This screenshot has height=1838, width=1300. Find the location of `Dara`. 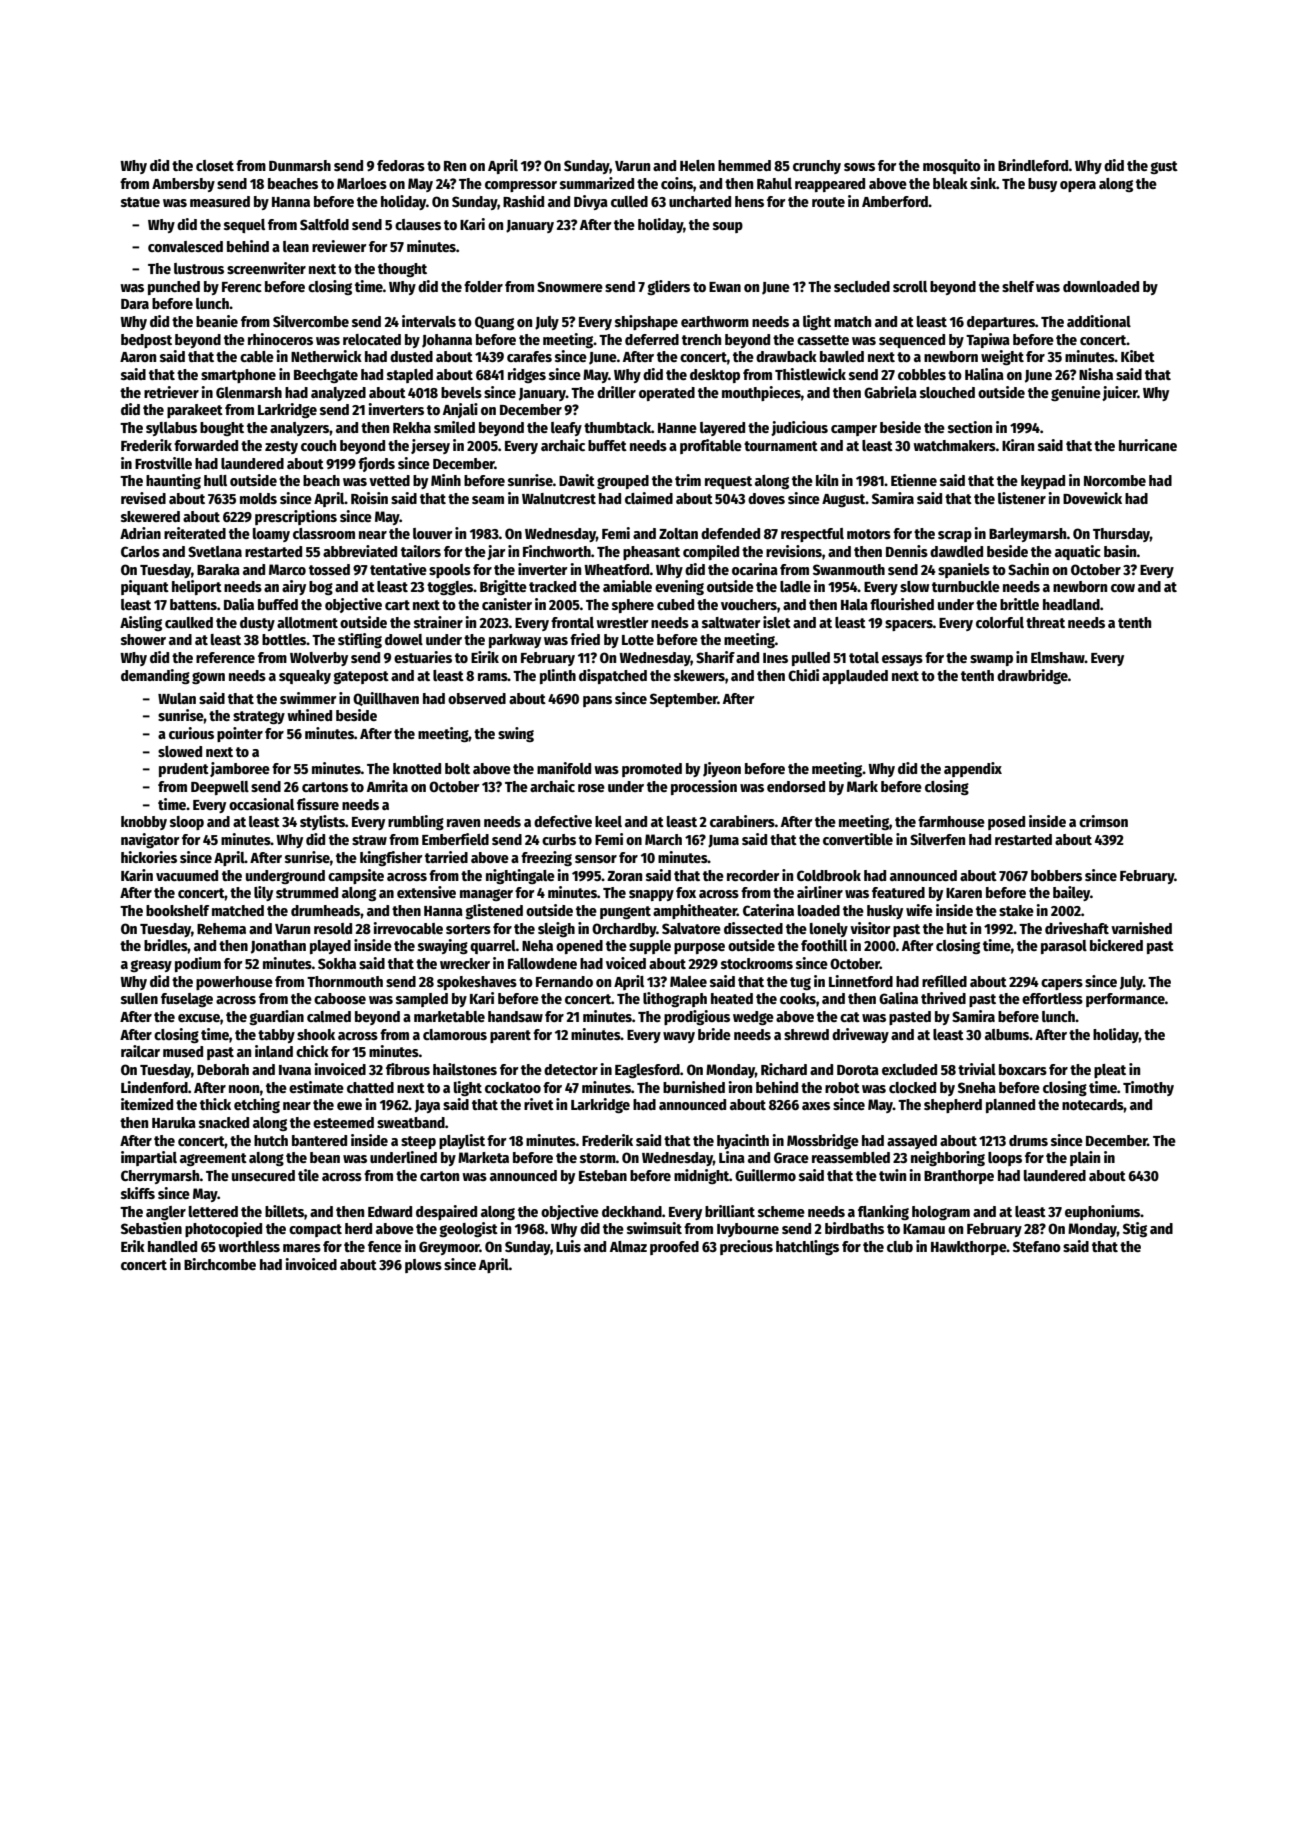

Dara is located at coordinates (135, 304).
